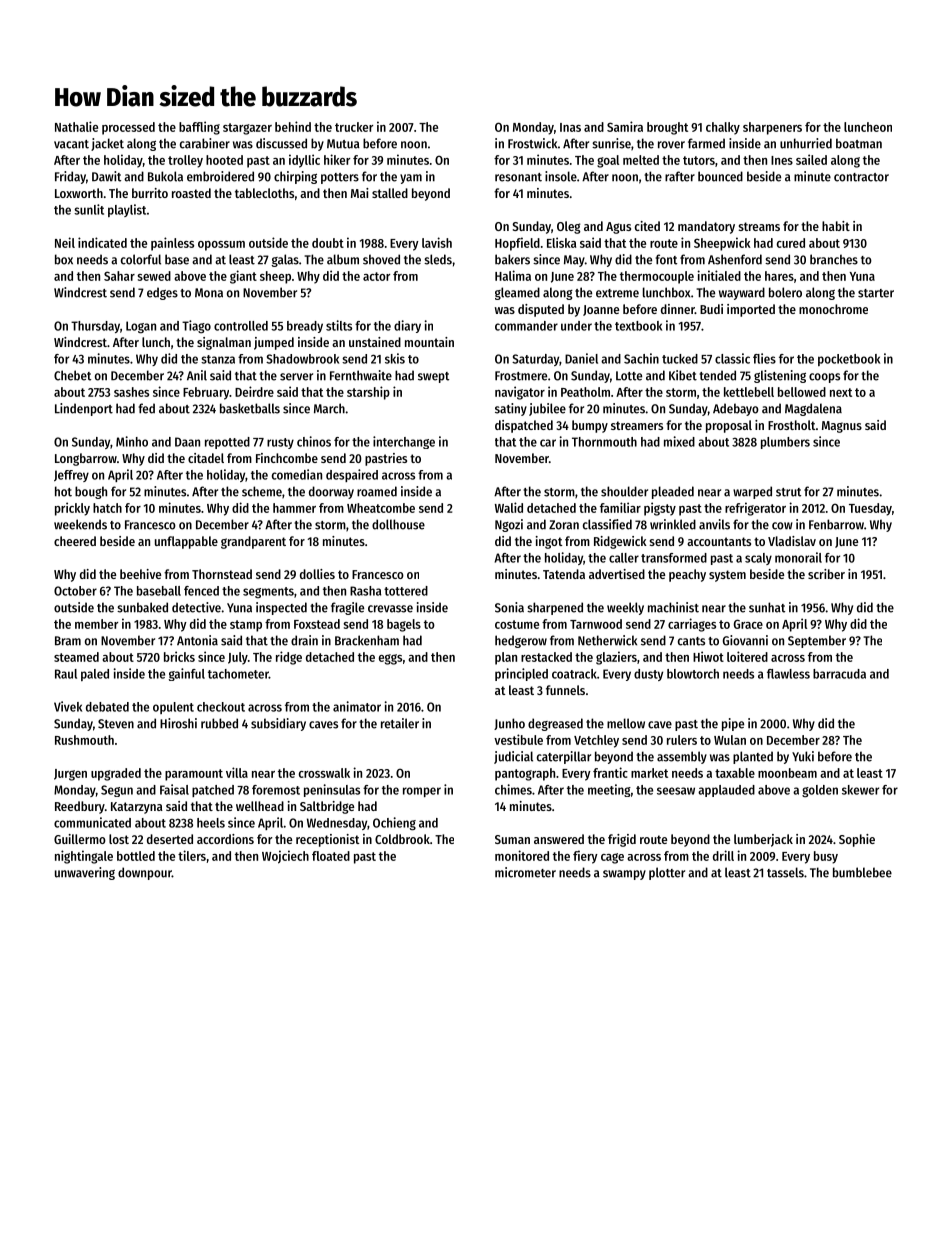 Image resolution: width=952 pixels, height=1233 pixels. I want to click on Jurgen, so click(70, 775).
